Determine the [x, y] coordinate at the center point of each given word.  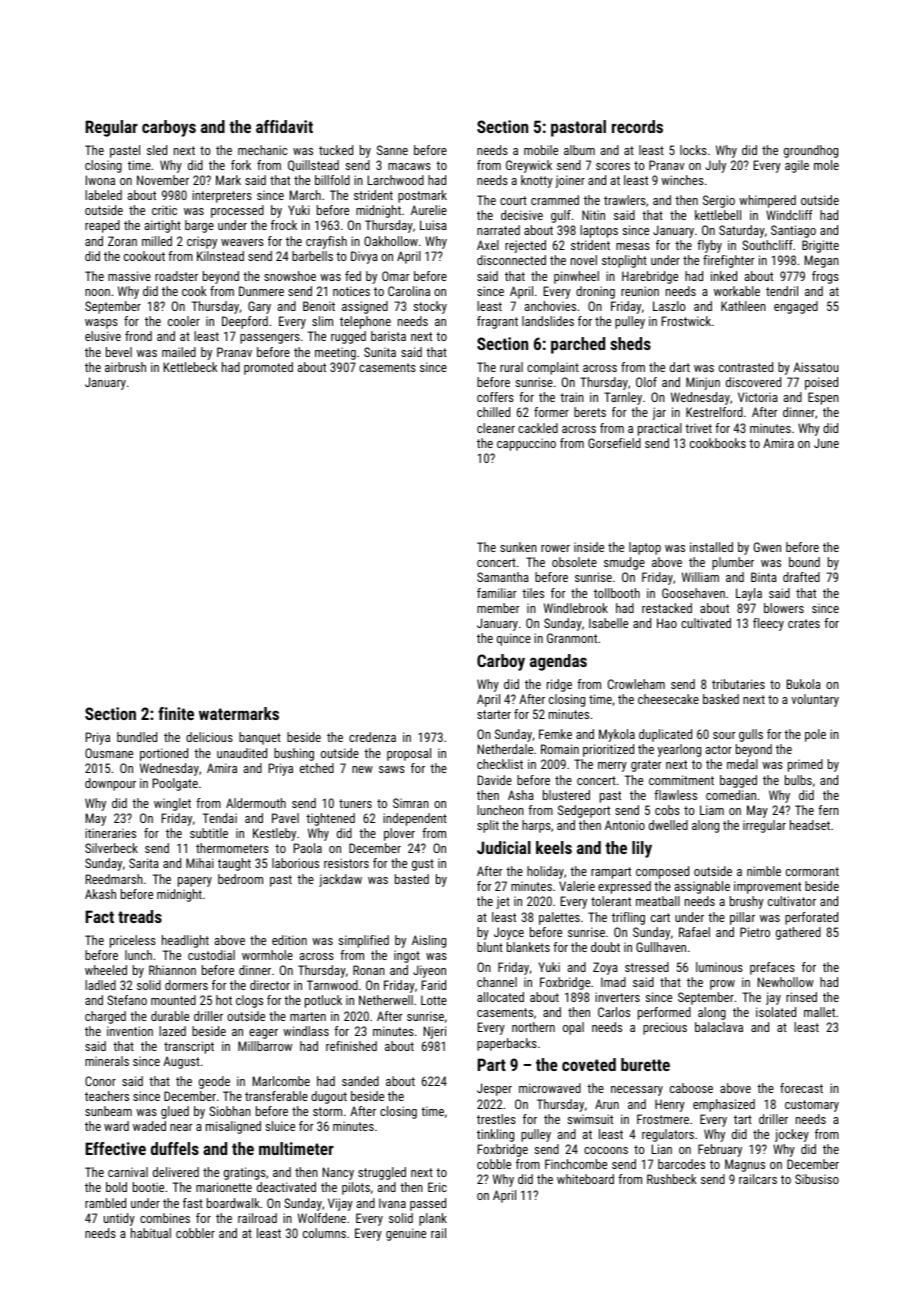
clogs [249, 1001]
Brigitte [820, 246]
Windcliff [789, 215]
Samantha [503, 577]
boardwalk [233, 1203]
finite [176, 713]
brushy [747, 902]
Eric [437, 1187]
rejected [525, 246]
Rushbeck [672, 1179]
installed [711, 547]
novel [584, 260]
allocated [500, 997]
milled [157, 241]
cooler [184, 321]
